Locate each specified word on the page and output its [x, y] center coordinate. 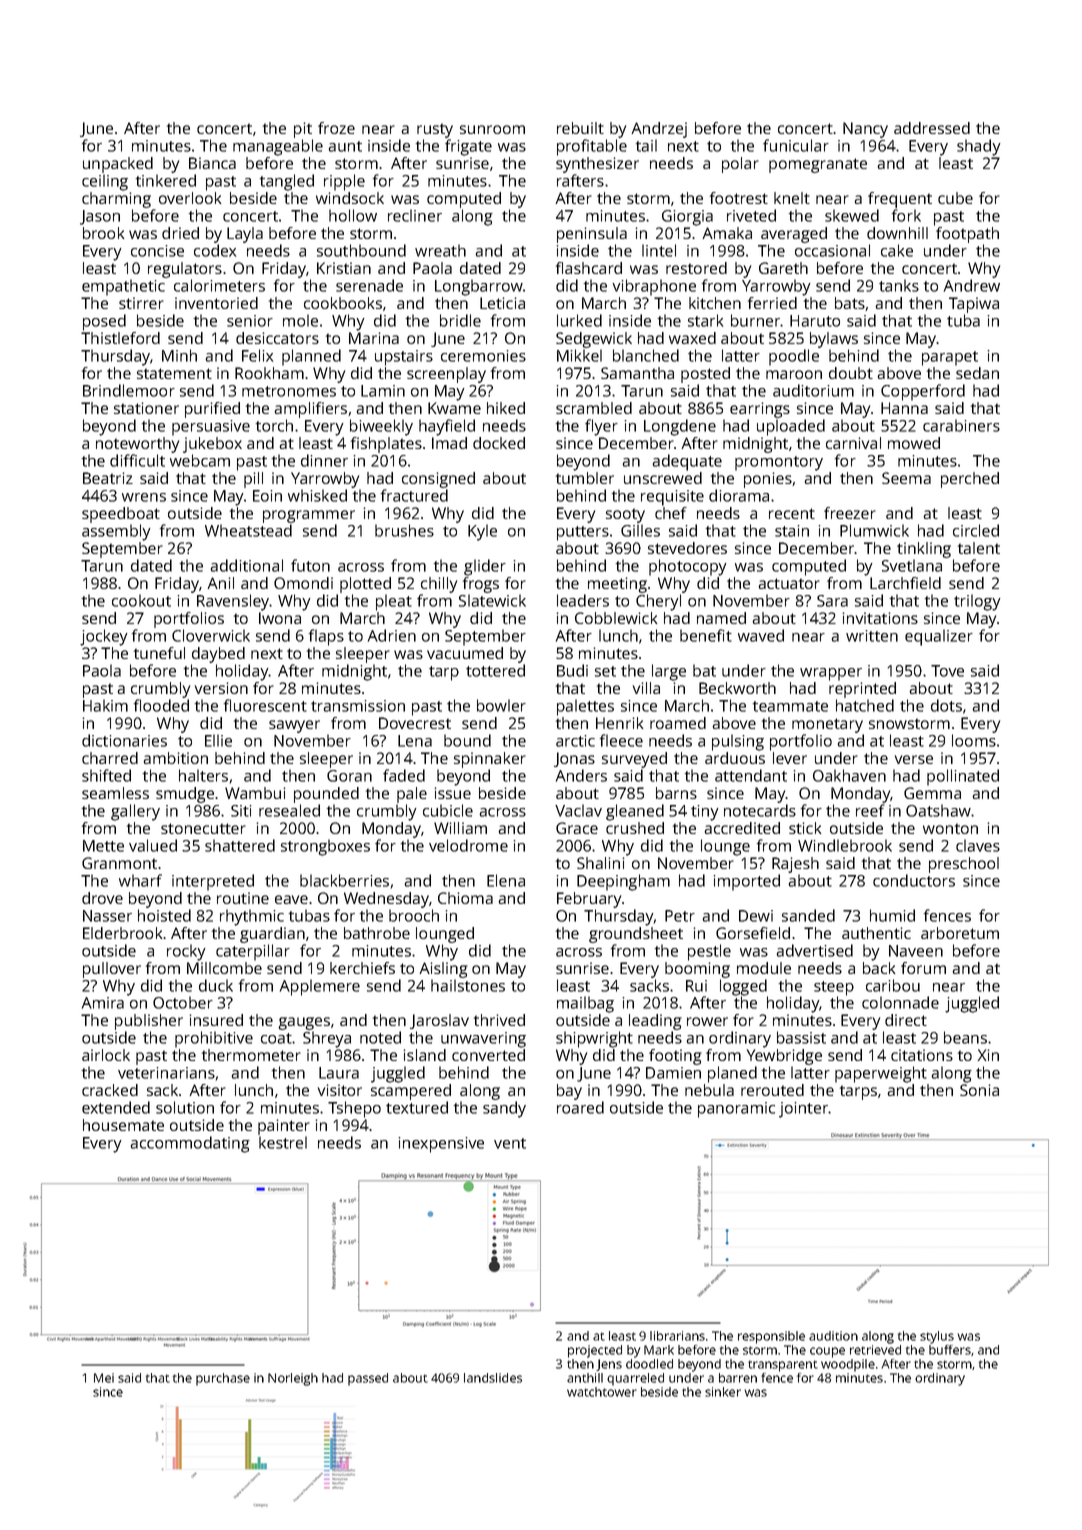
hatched [865, 705]
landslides [493, 1378]
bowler [501, 705]
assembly [116, 532]
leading [655, 1022]
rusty [435, 130]
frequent [900, 200]
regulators [185, 270]
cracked [110, 1090]
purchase [223, 1379]
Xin [988, 1055]
